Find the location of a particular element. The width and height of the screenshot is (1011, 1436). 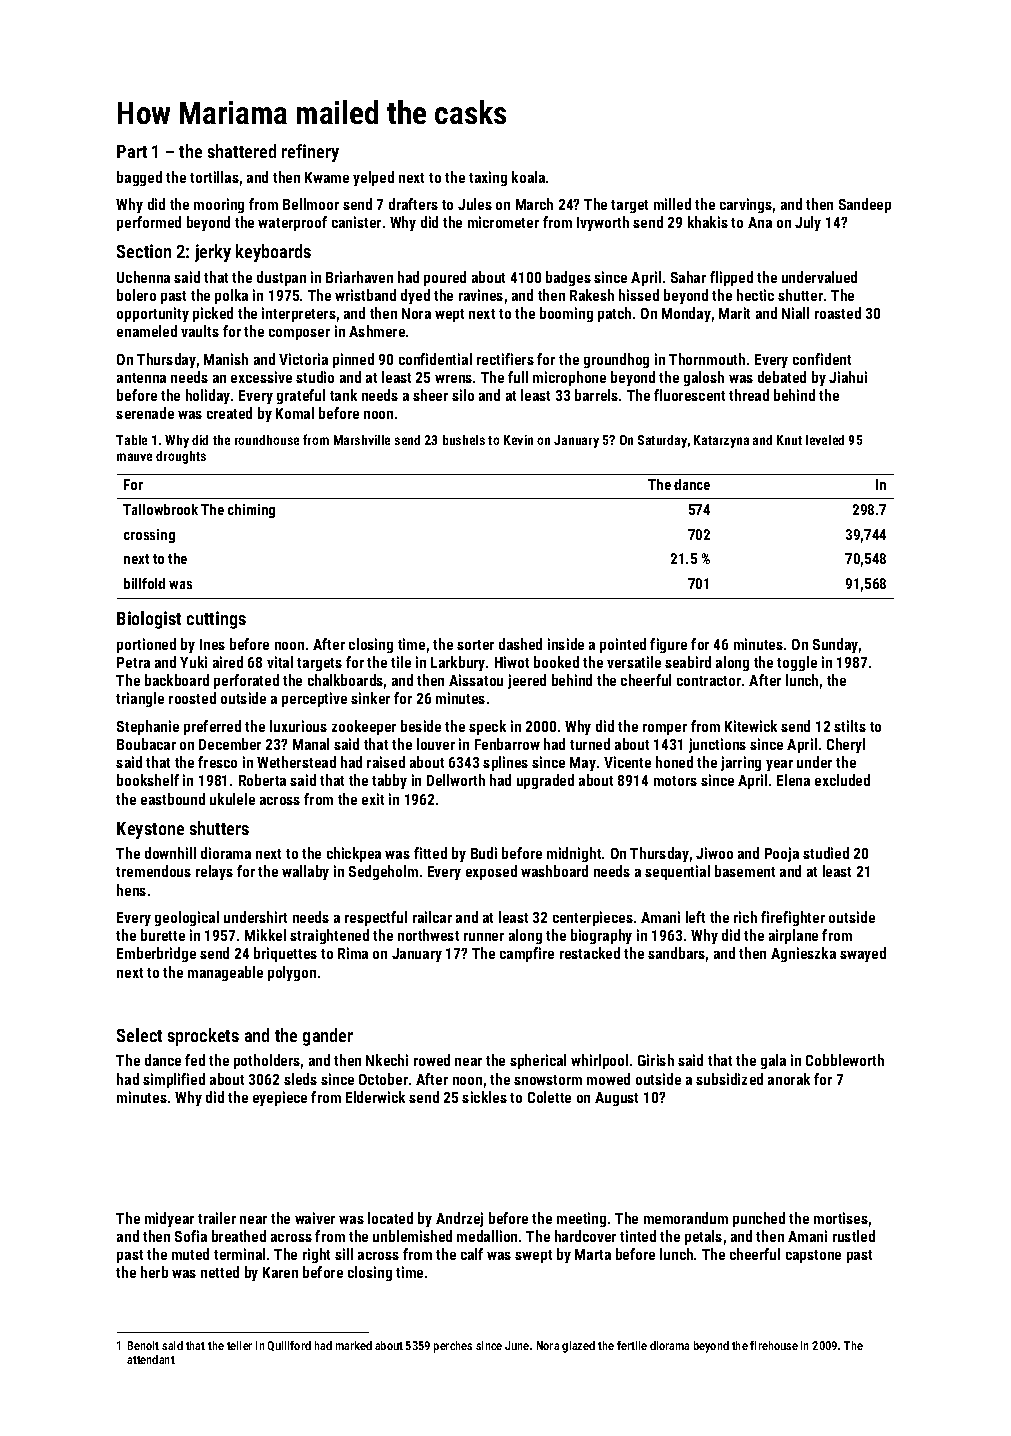

refinery is located at coordinates (310, 153).
